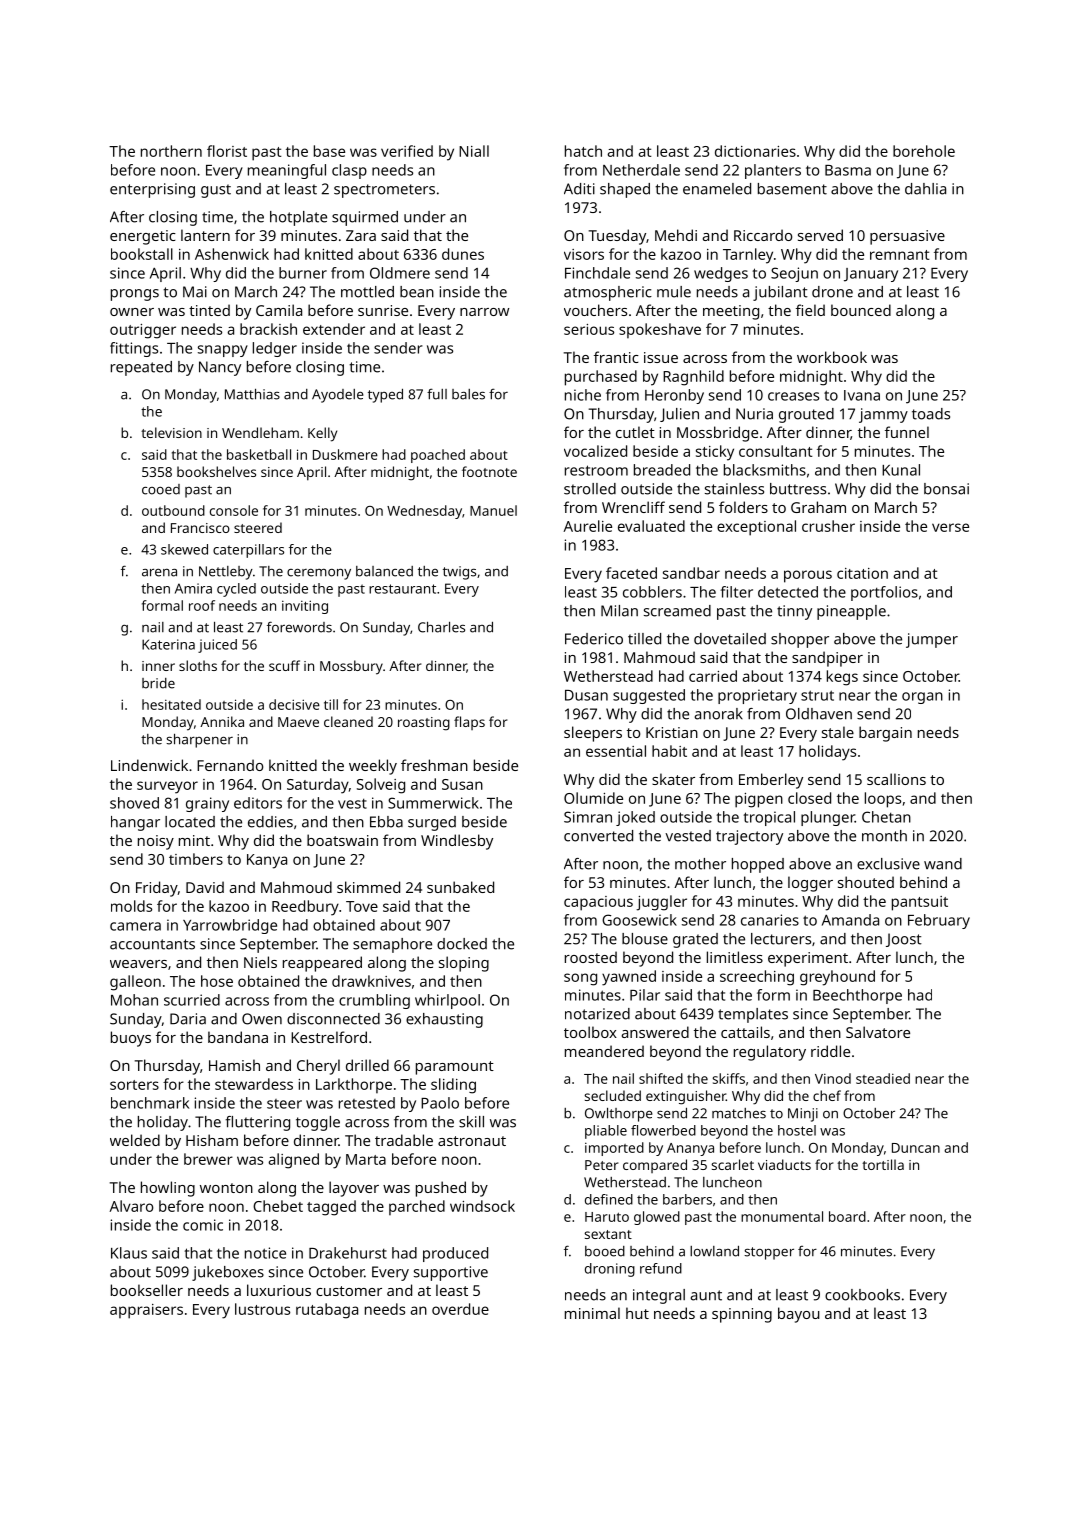 The height and width of the screenshot is (1531, 1083). I want to click on screamed, so click(677, 611).
